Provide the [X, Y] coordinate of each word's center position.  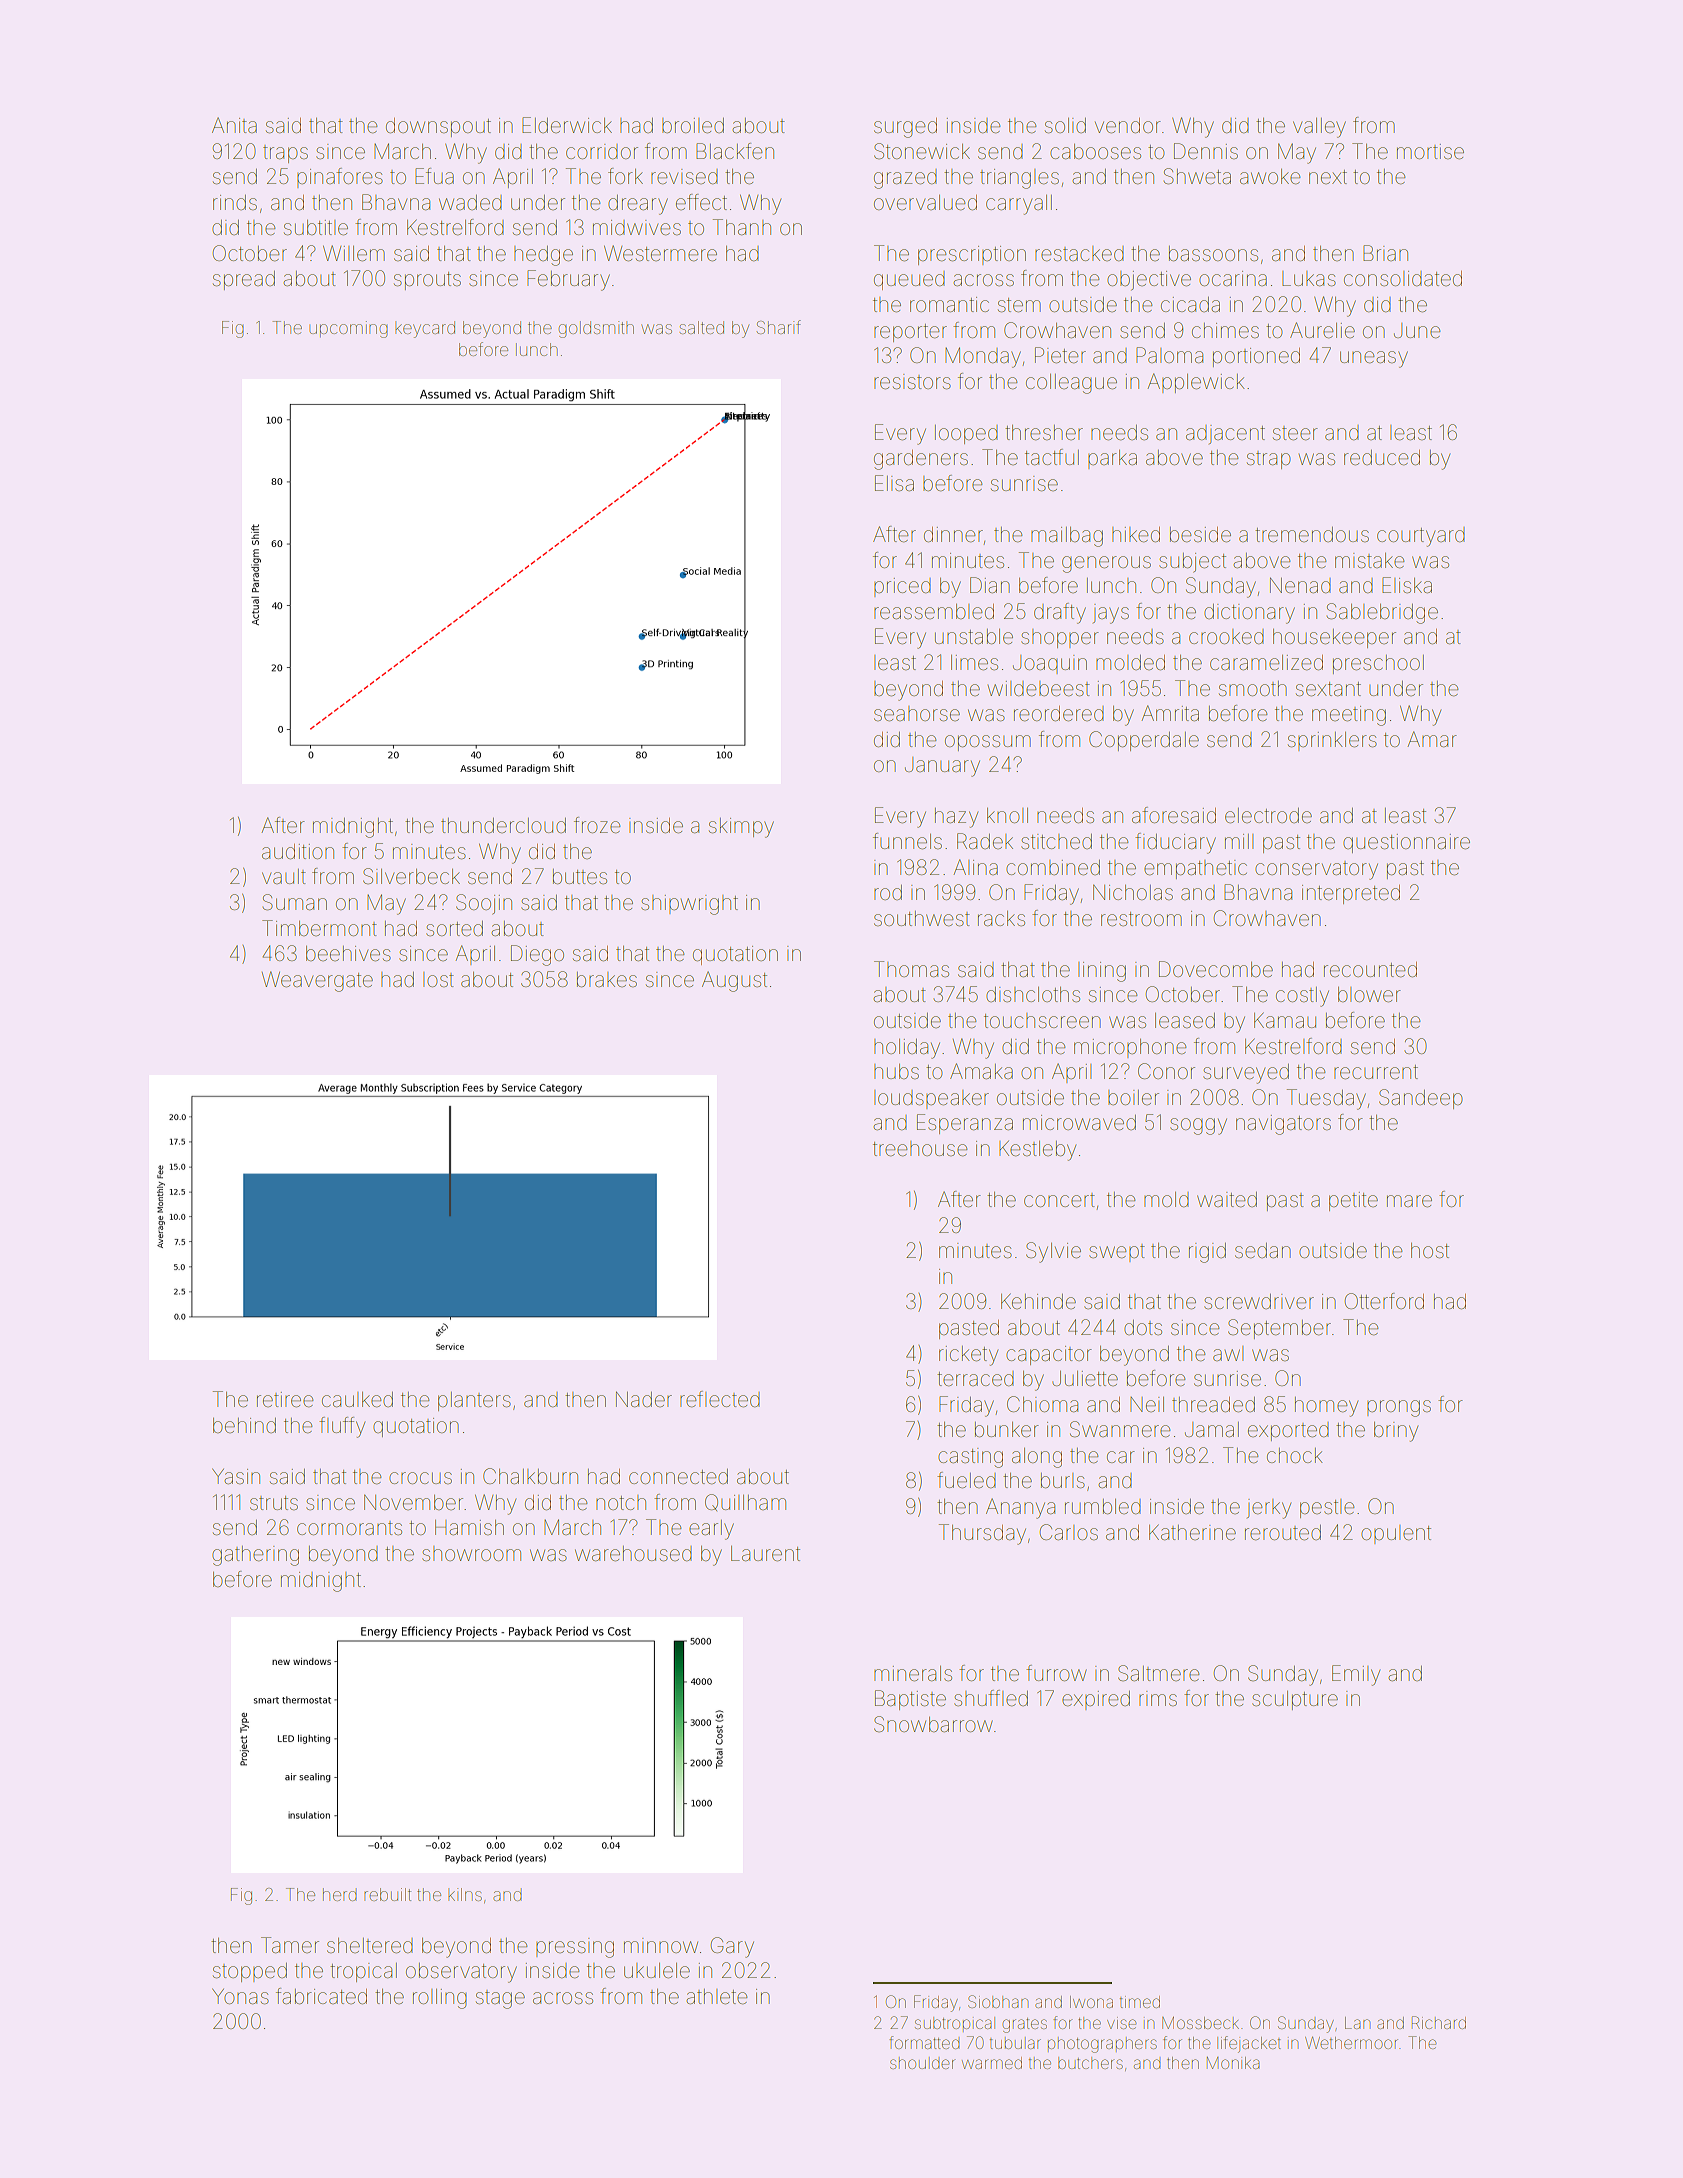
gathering [255, 1556]
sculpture [1295, 1700]
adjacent [1225, 434]
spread [244, 280]
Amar [1432, 739]
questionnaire [1406, 843]
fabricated [321, 1996]
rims [1158, 1698]
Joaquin [1050, 664]
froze [597, 825]
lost [438, 979]
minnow [661, 1945]
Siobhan [998, 2001]
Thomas [911, 969]
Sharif [778, 327]
